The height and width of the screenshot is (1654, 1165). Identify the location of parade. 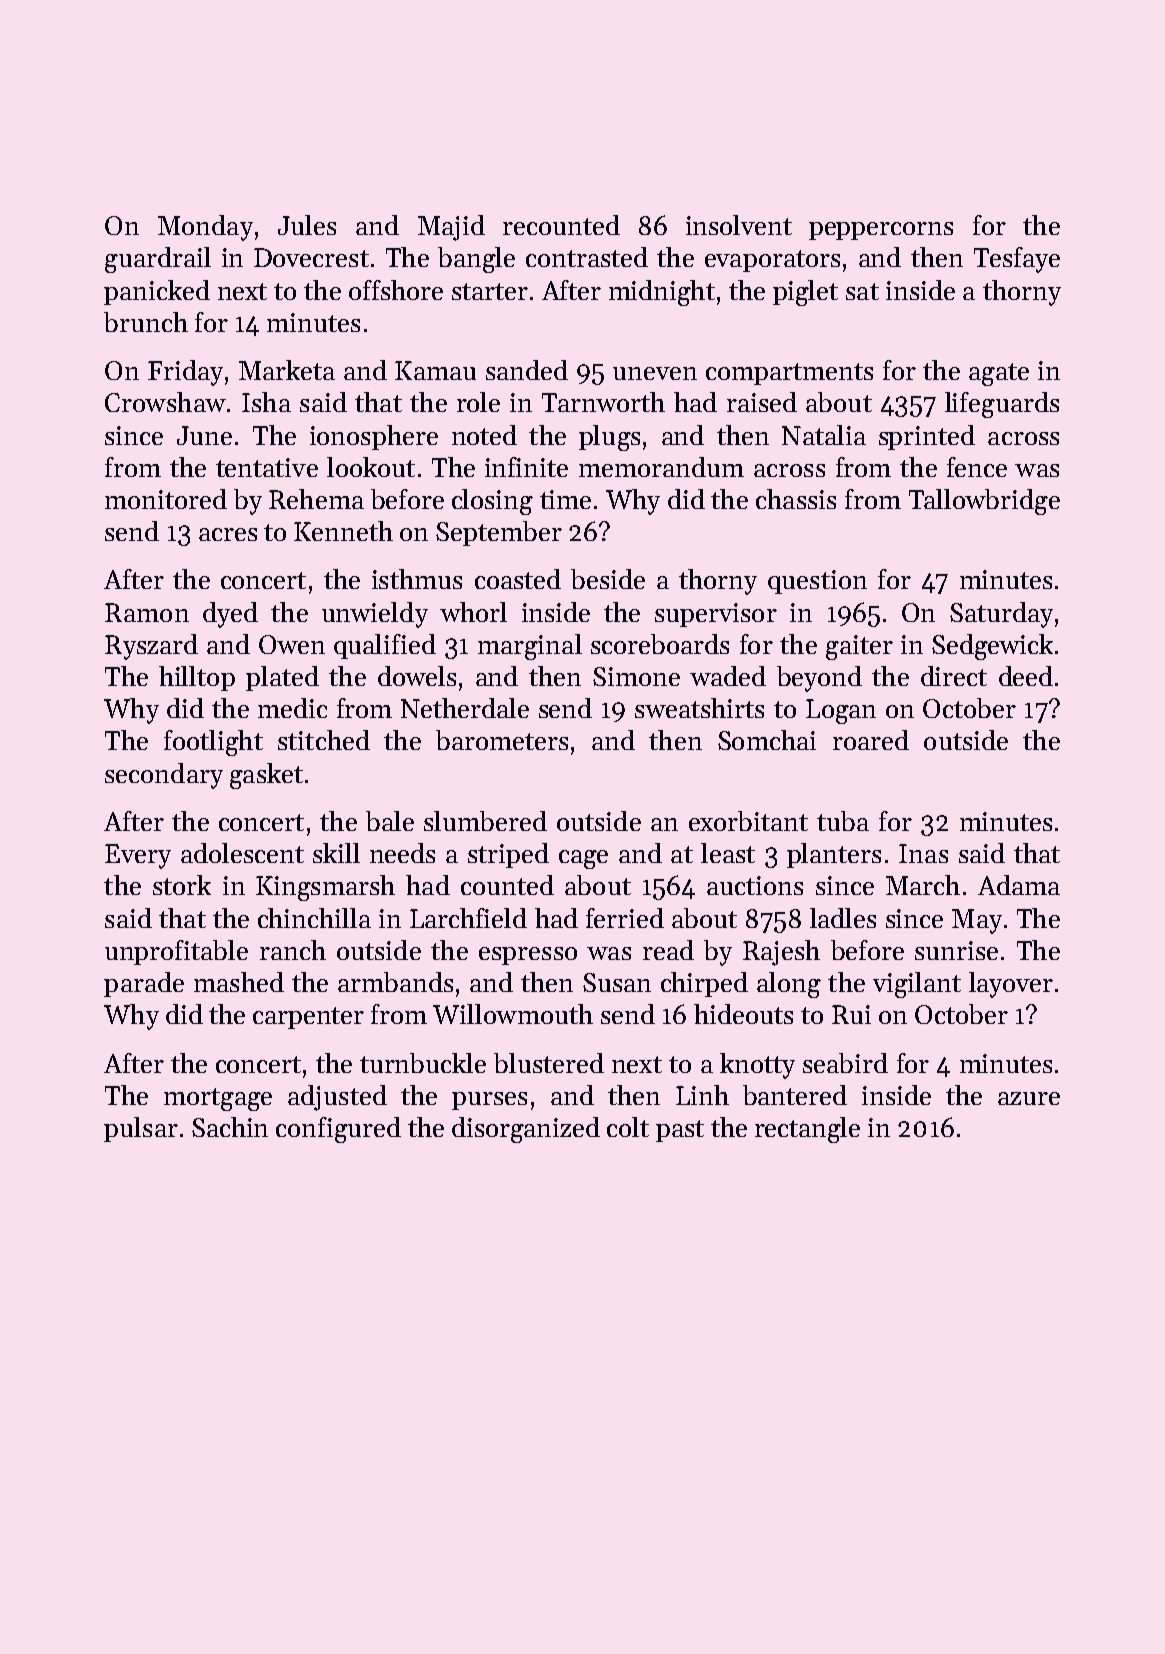
(144, 984).
